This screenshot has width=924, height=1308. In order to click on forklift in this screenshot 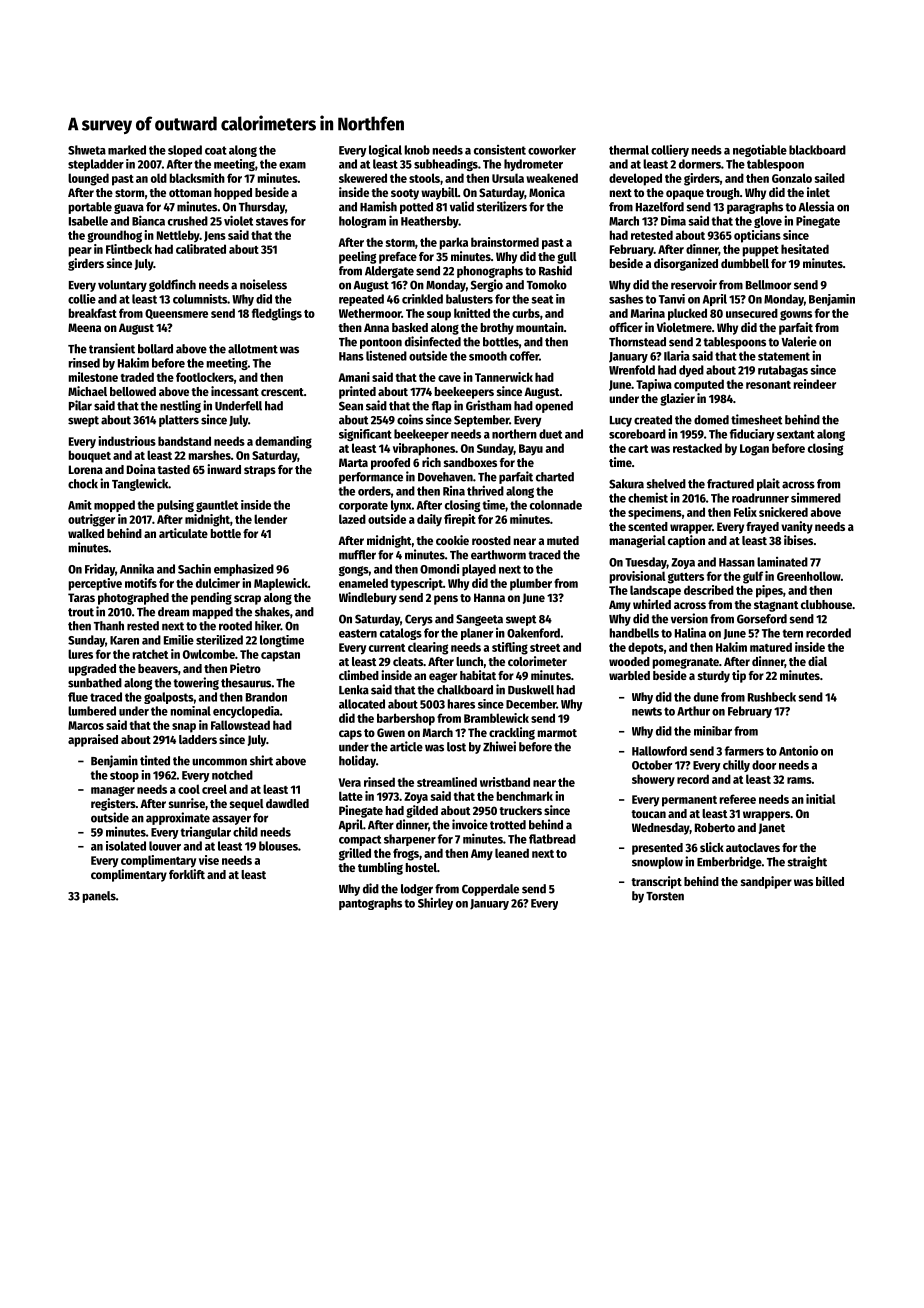, I will do `click(187, 874)`.
